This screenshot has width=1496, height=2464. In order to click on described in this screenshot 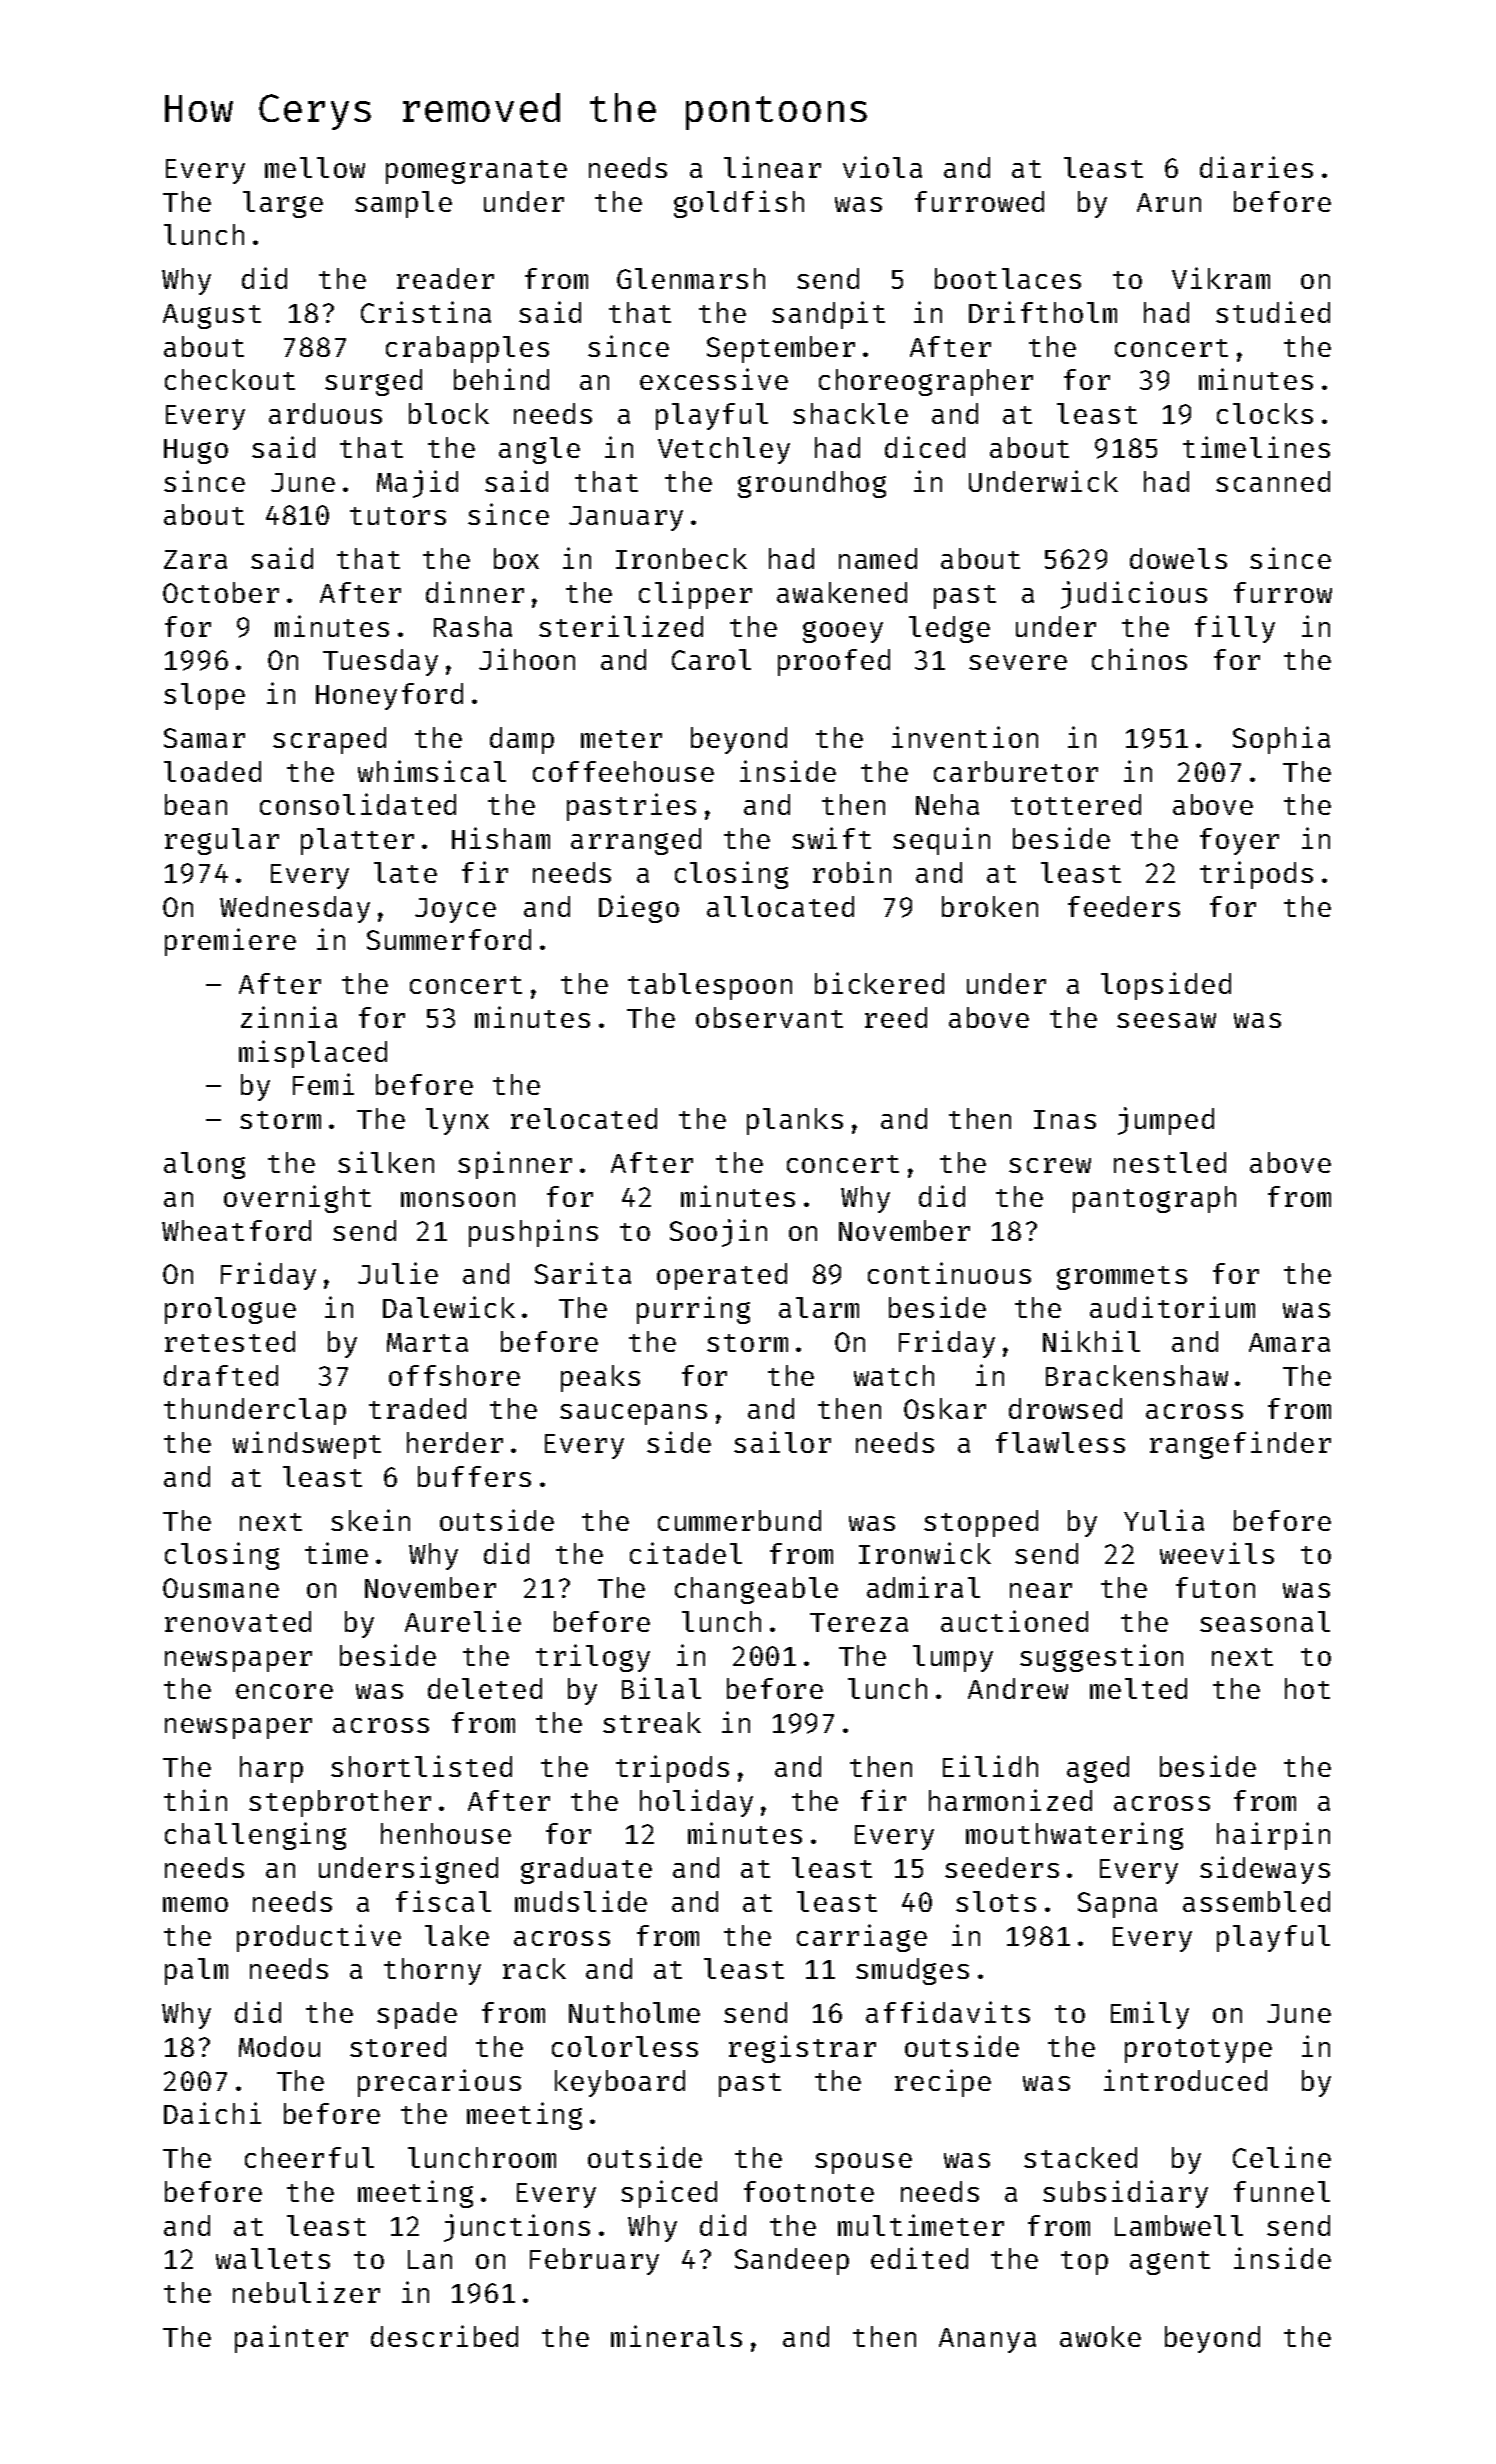, I will do `click(444, 2336)`.
